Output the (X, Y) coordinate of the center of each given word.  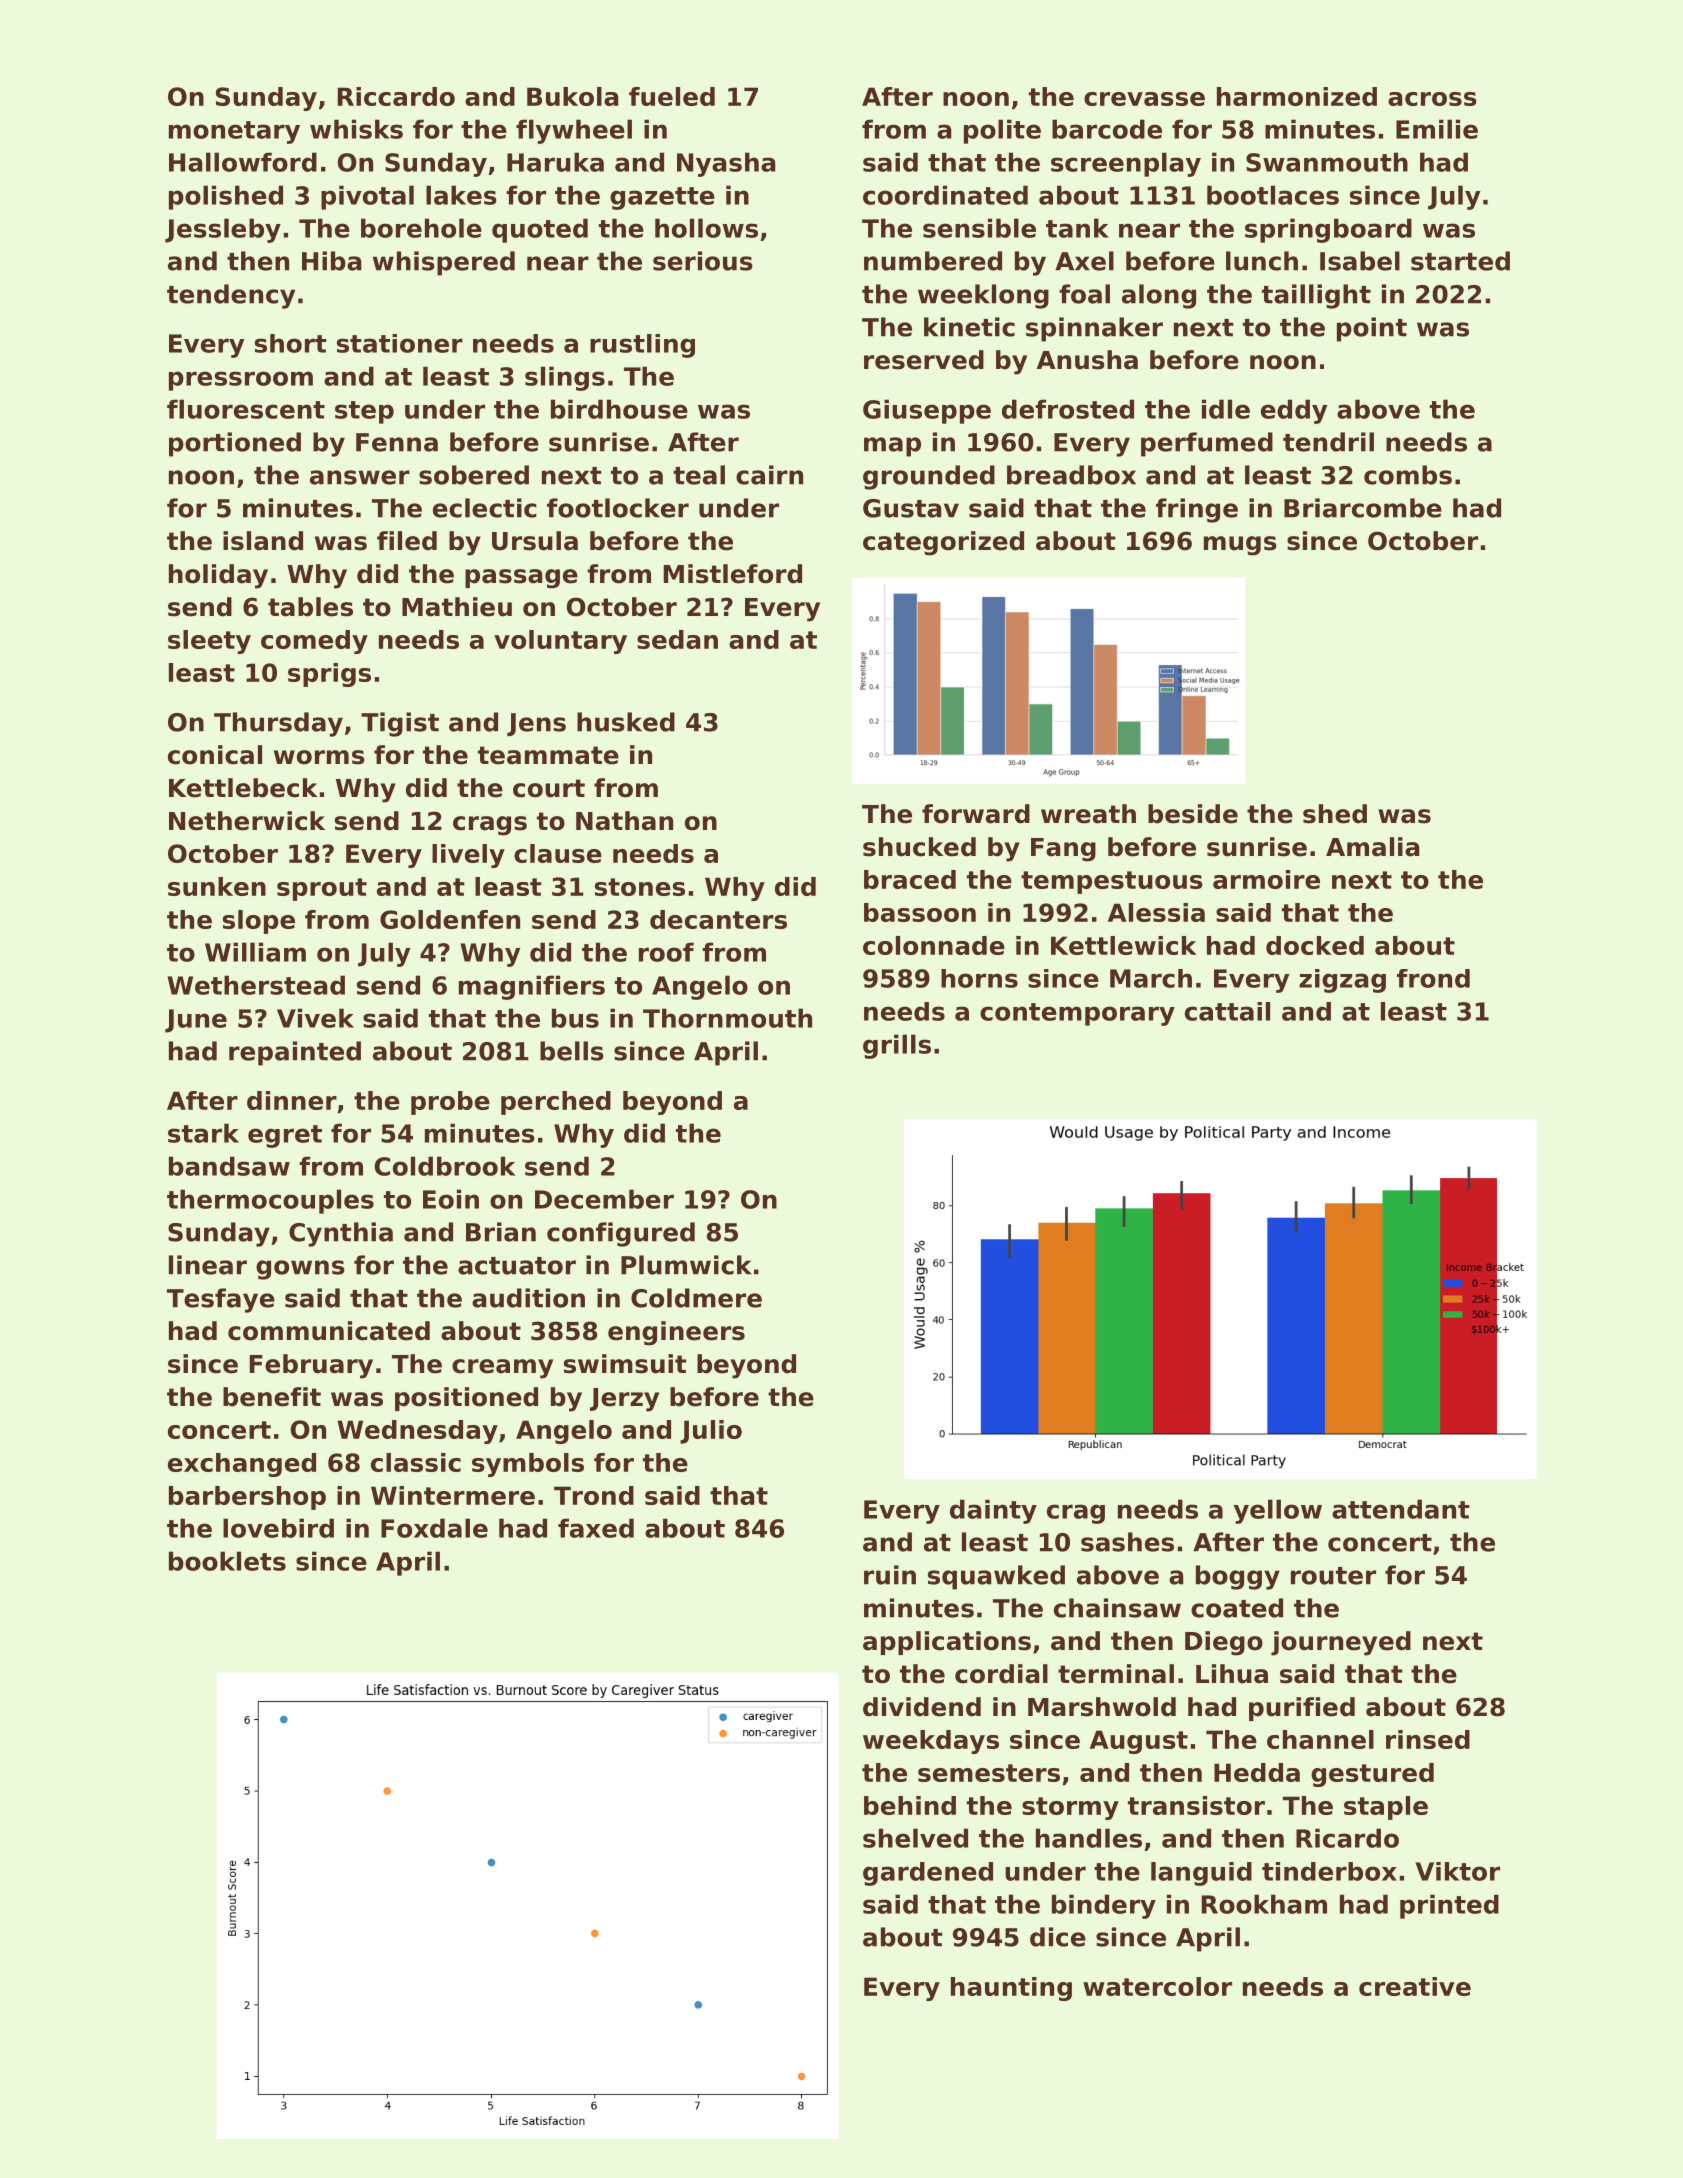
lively (468, 856)
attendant (1401, 1509)
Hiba (332, 261)
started (1460, 261)
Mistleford (733, 574)
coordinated (945, 195)
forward (976, 814)
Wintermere (453, 1495)
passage (521, 579)
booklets (227, 1561)
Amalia (1373, 847)
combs (1408, 475)
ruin (890, 1575)
